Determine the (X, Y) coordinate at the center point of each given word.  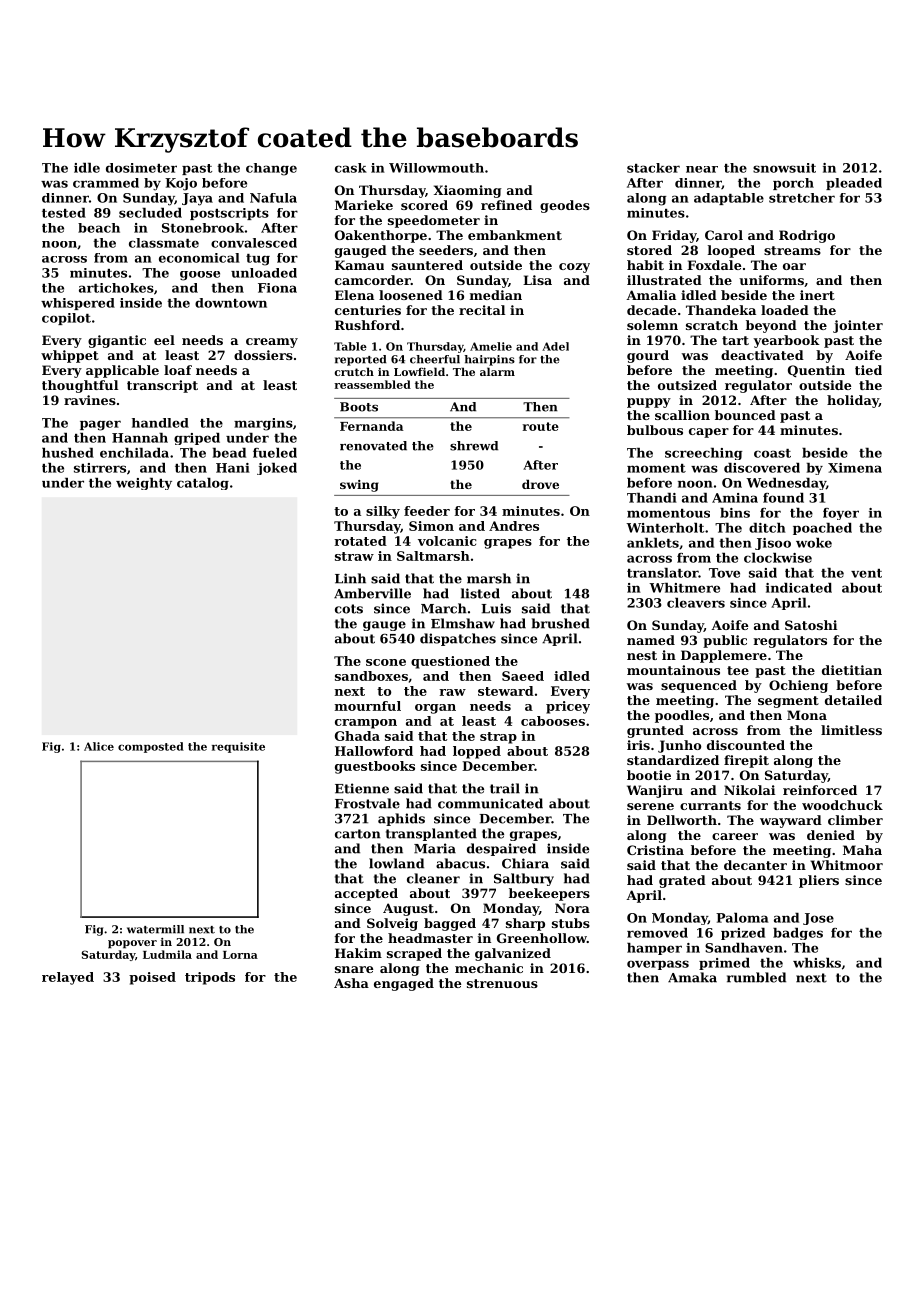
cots (349, 609)
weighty (144, 484)
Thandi (652, 498)
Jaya (197, 199)
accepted (366, 894)
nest (642, 655)
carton (358, 834)
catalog (203, 484)
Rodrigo (807, 236)
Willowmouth (436, 168)
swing (359, 486)
